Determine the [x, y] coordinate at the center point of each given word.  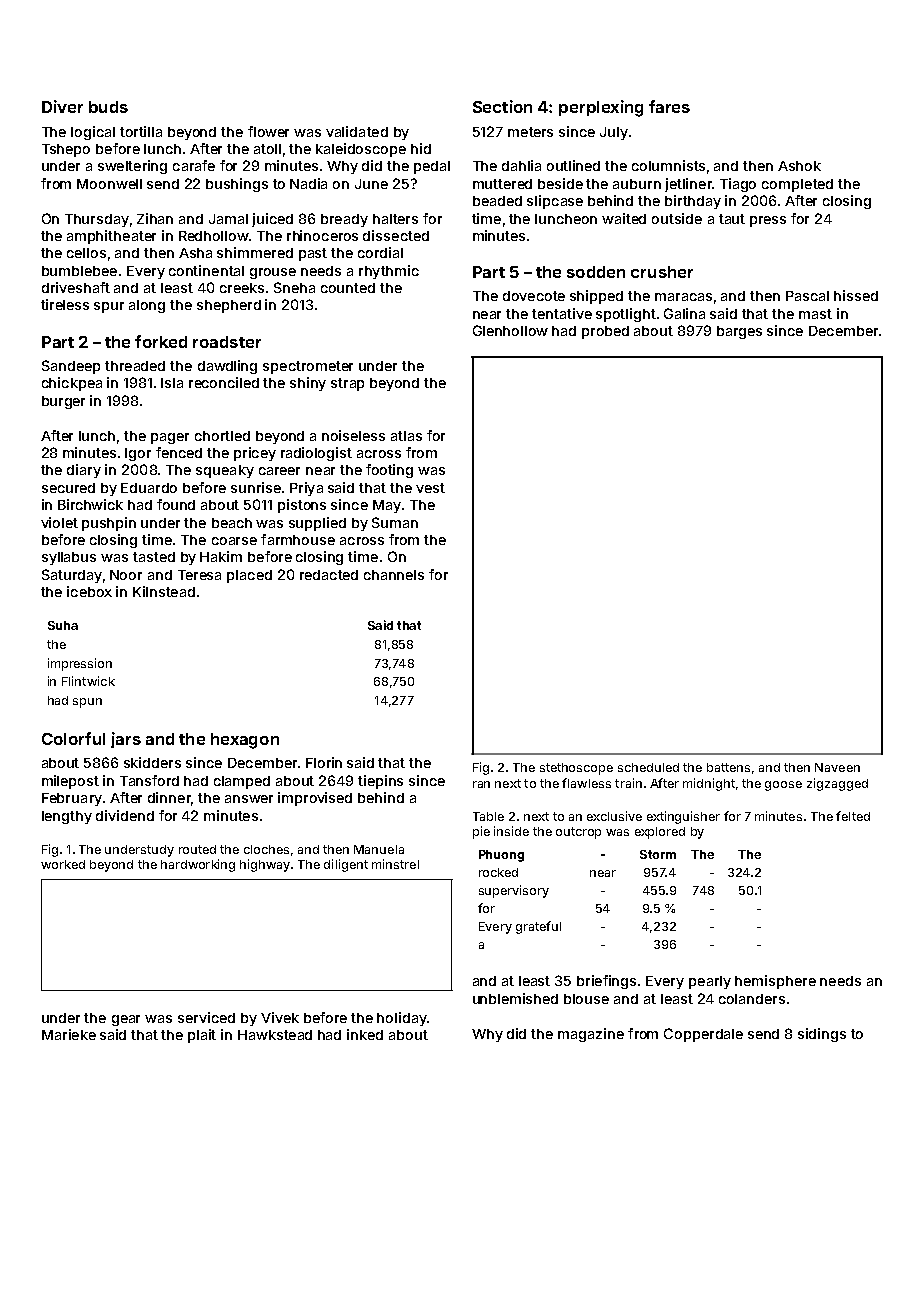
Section [502, 106]
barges [739, 332]
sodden [596, 272]
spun [87, 703]
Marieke [69, 1034]
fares [669, 106]
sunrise [256, 487]
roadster [227, 342]
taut [732, 219]
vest [430, 488]
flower [268, 131]
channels [394, 575]
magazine [591, 1035]
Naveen [837, 767]
